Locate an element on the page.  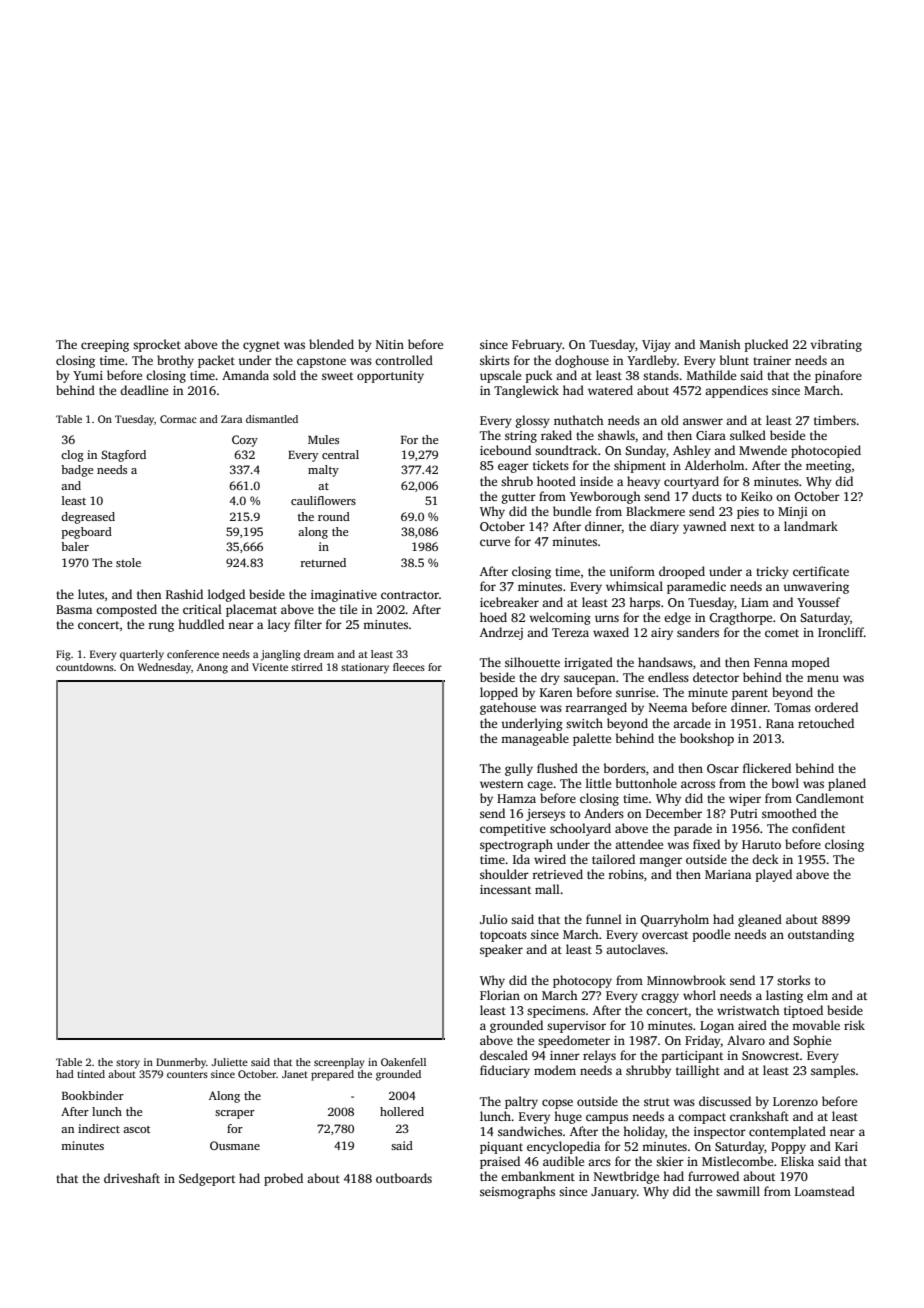
Fig is located at coordinates (63, 655).
